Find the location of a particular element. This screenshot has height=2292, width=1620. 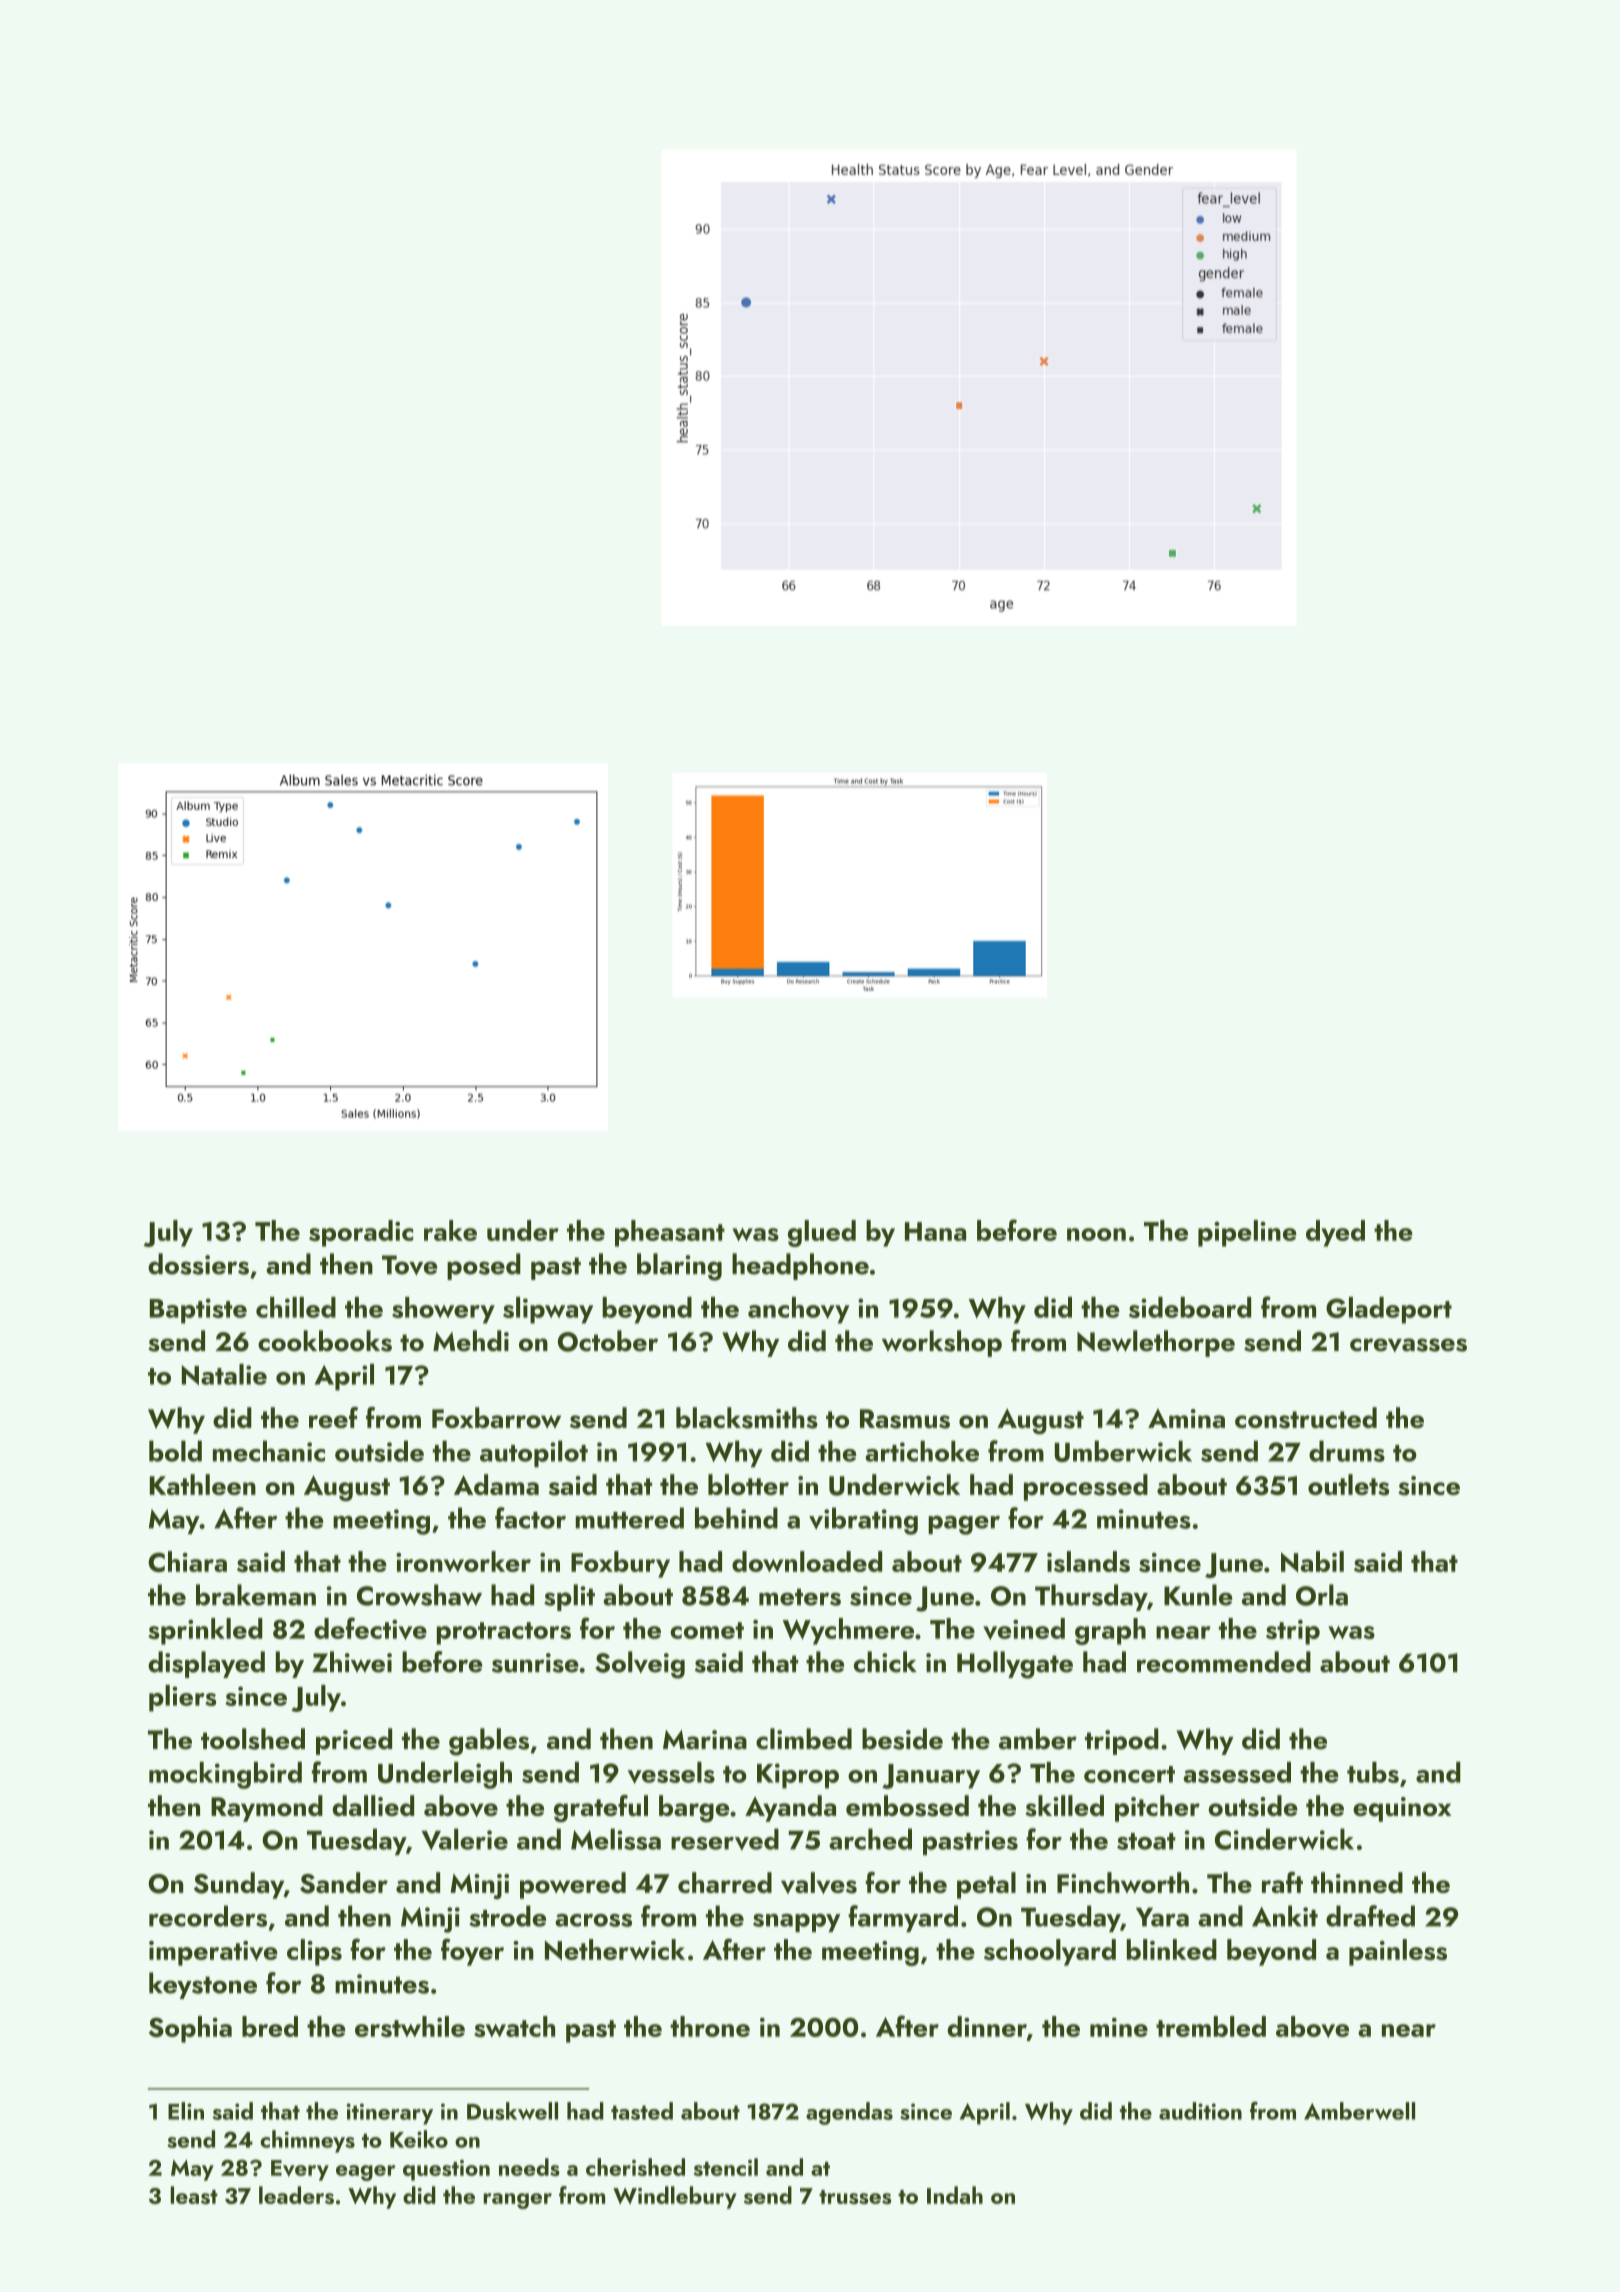

outlets is located at coordinates (1348, 1485).
